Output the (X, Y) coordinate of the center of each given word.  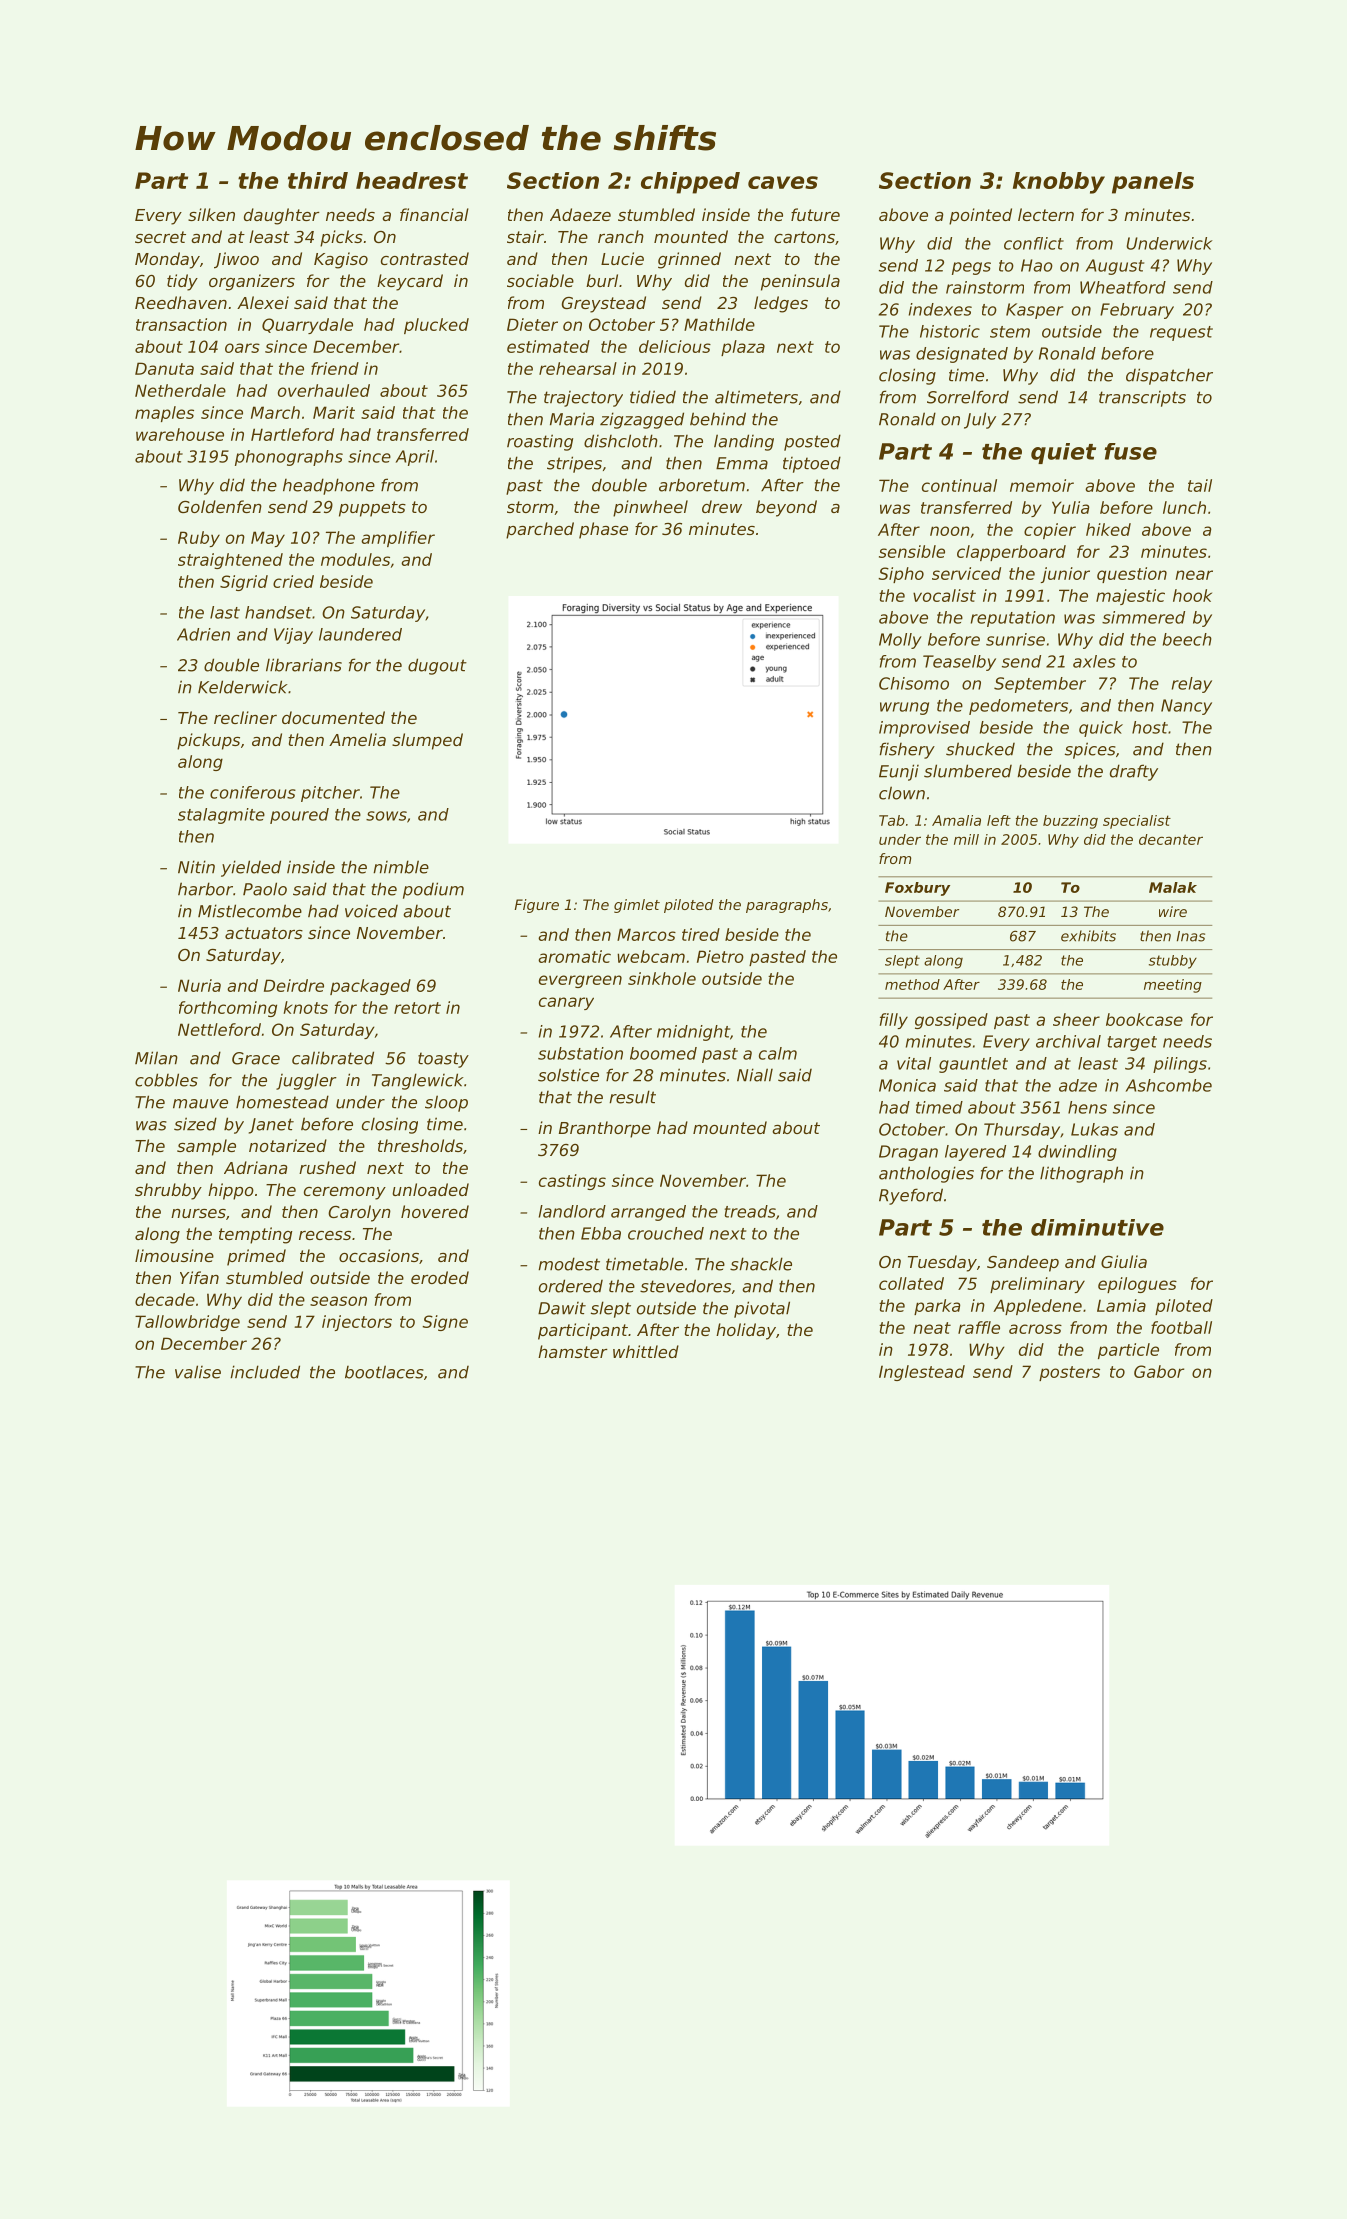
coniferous (253, 792)
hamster (573, 1351)
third (318, 180)
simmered (1143, 617)
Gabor (1159, 1371)
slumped (427, 741)
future (815, 214)
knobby (1059, 183)
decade (165, 1299)
